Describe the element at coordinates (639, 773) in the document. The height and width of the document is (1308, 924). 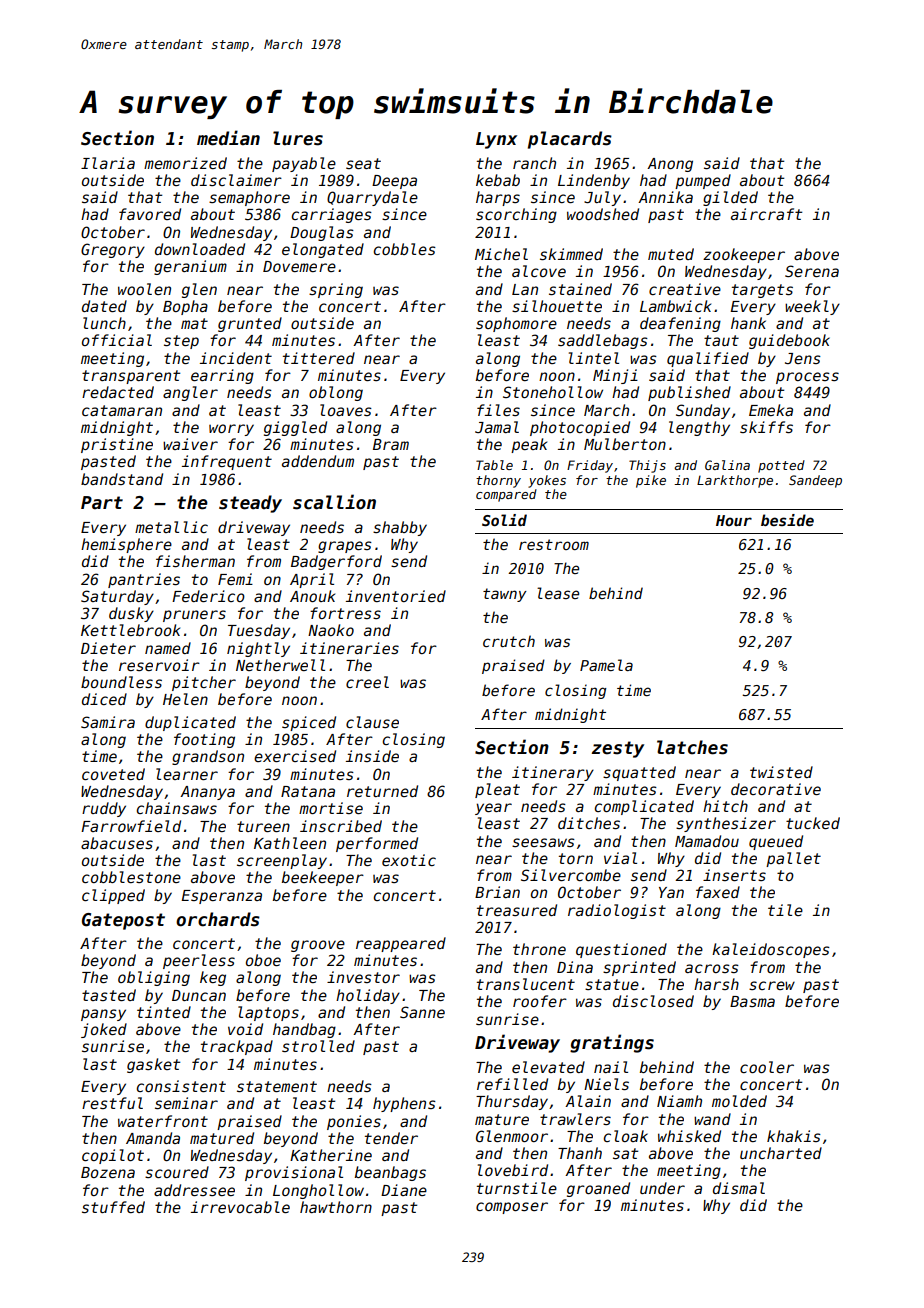
I see `squatted` at that location.
